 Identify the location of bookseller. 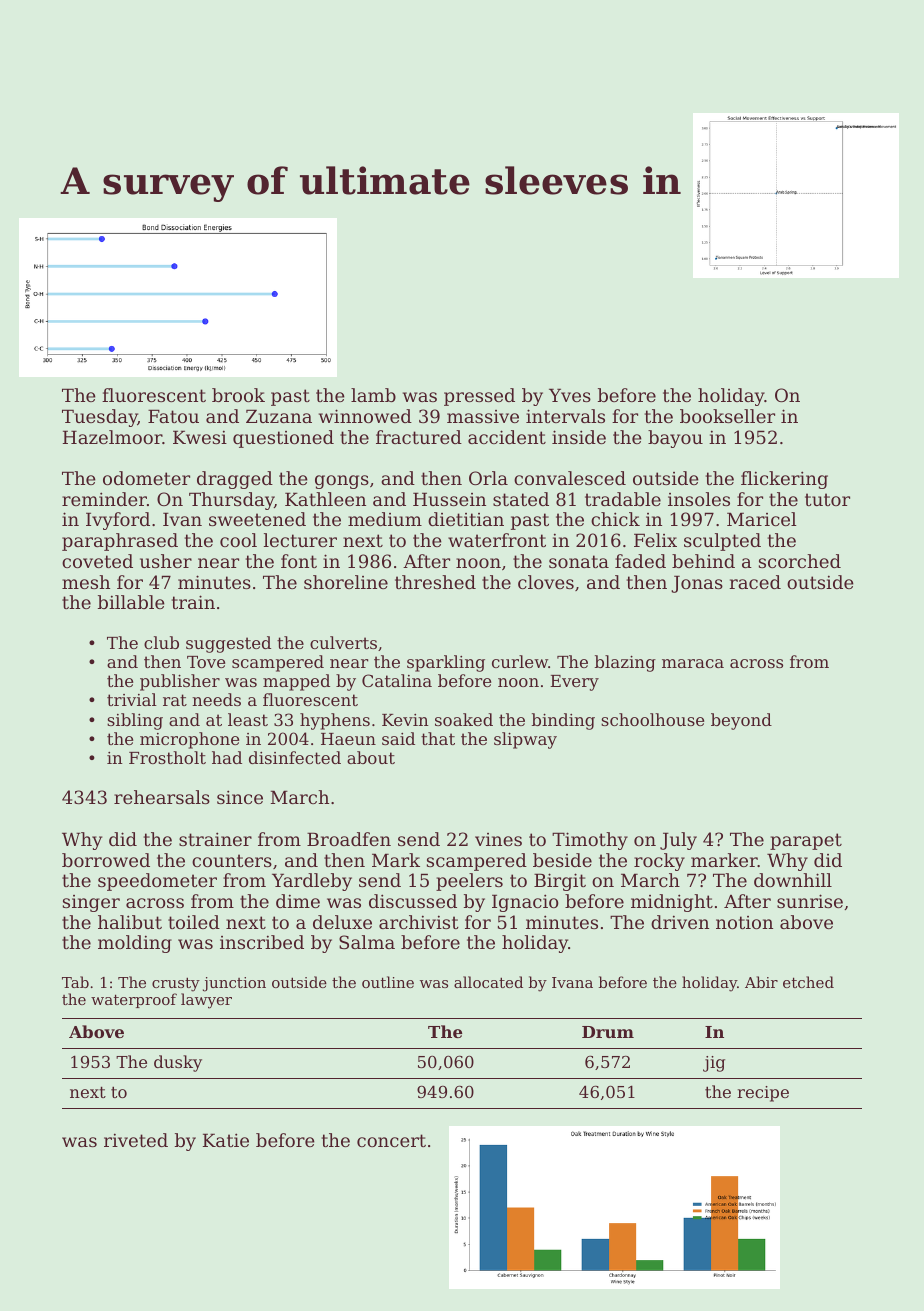
(727, 416).
